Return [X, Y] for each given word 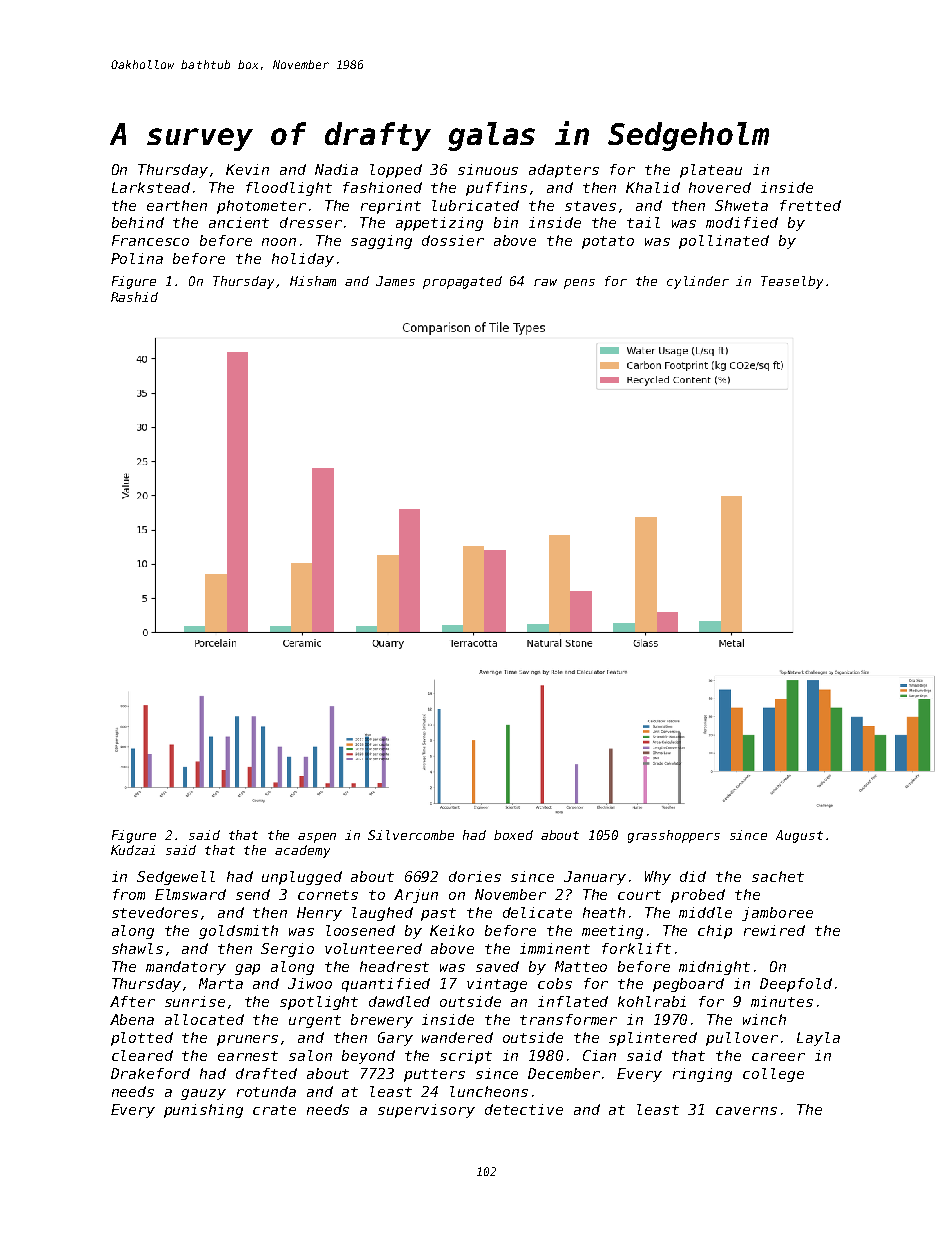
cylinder [698, 282]
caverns [746, 1111]
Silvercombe [411, 835]
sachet [778, 876]
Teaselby [792, 282]
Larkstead [151, 187]
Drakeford [150, 1073]
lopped [396, 171]
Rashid [134, 297]
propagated [462, 282]
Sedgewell [176, 878]
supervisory [426, 1111]
